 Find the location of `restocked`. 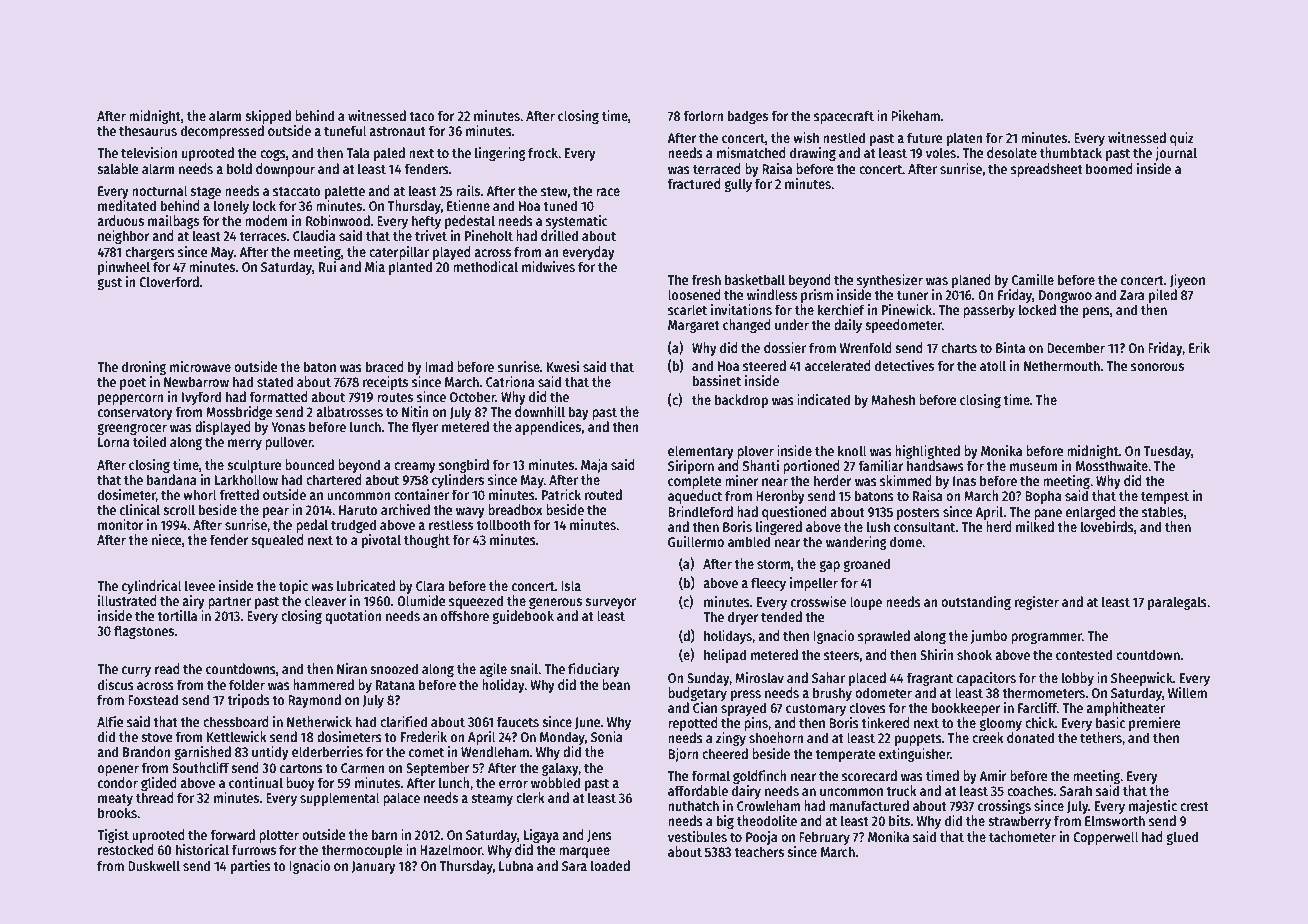

restocked is located at coordinates (126, 849).
